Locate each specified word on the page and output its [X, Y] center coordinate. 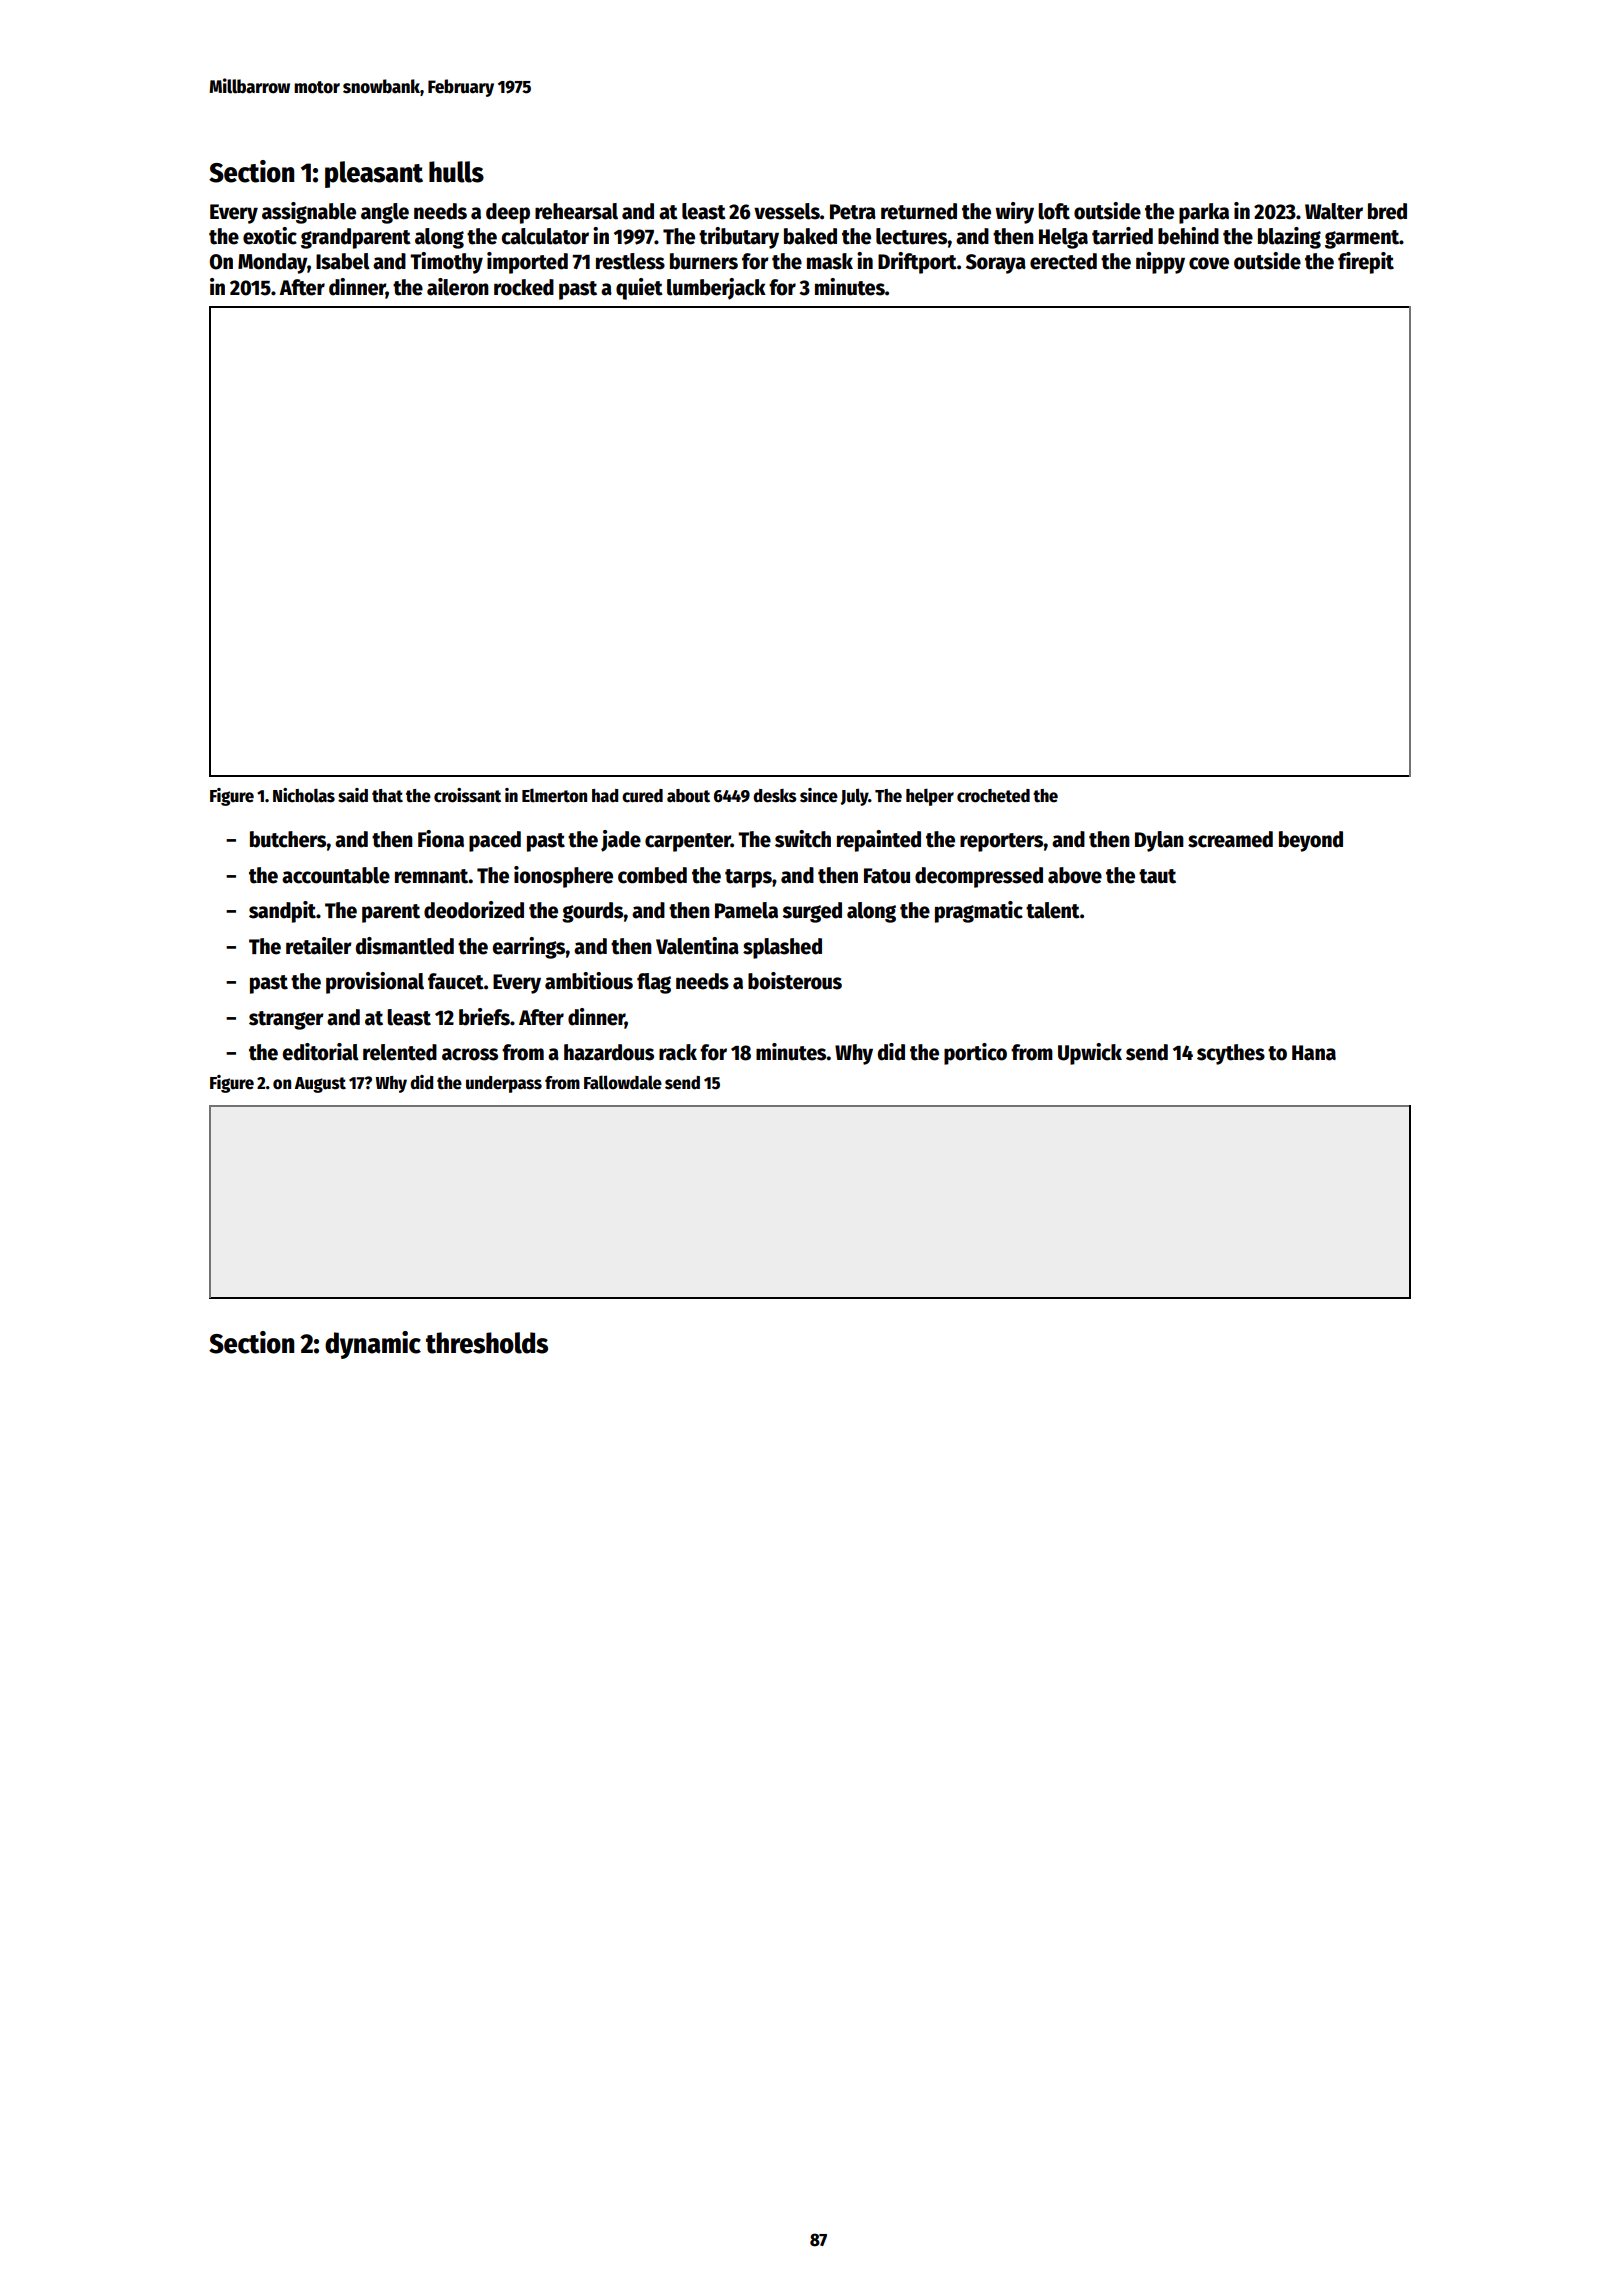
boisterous [795, 981]
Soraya [996, 264]
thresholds [487, 1343]
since [819, 795]
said [353, 795]
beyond [1311, 841]
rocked [524, 287]
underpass [504, 1084]
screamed [1230, 839]
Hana [1314, 1053]
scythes [1231, 1054]
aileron [458, 287]
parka [1204, 213]
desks [775, 796]
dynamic [373, 1345]
